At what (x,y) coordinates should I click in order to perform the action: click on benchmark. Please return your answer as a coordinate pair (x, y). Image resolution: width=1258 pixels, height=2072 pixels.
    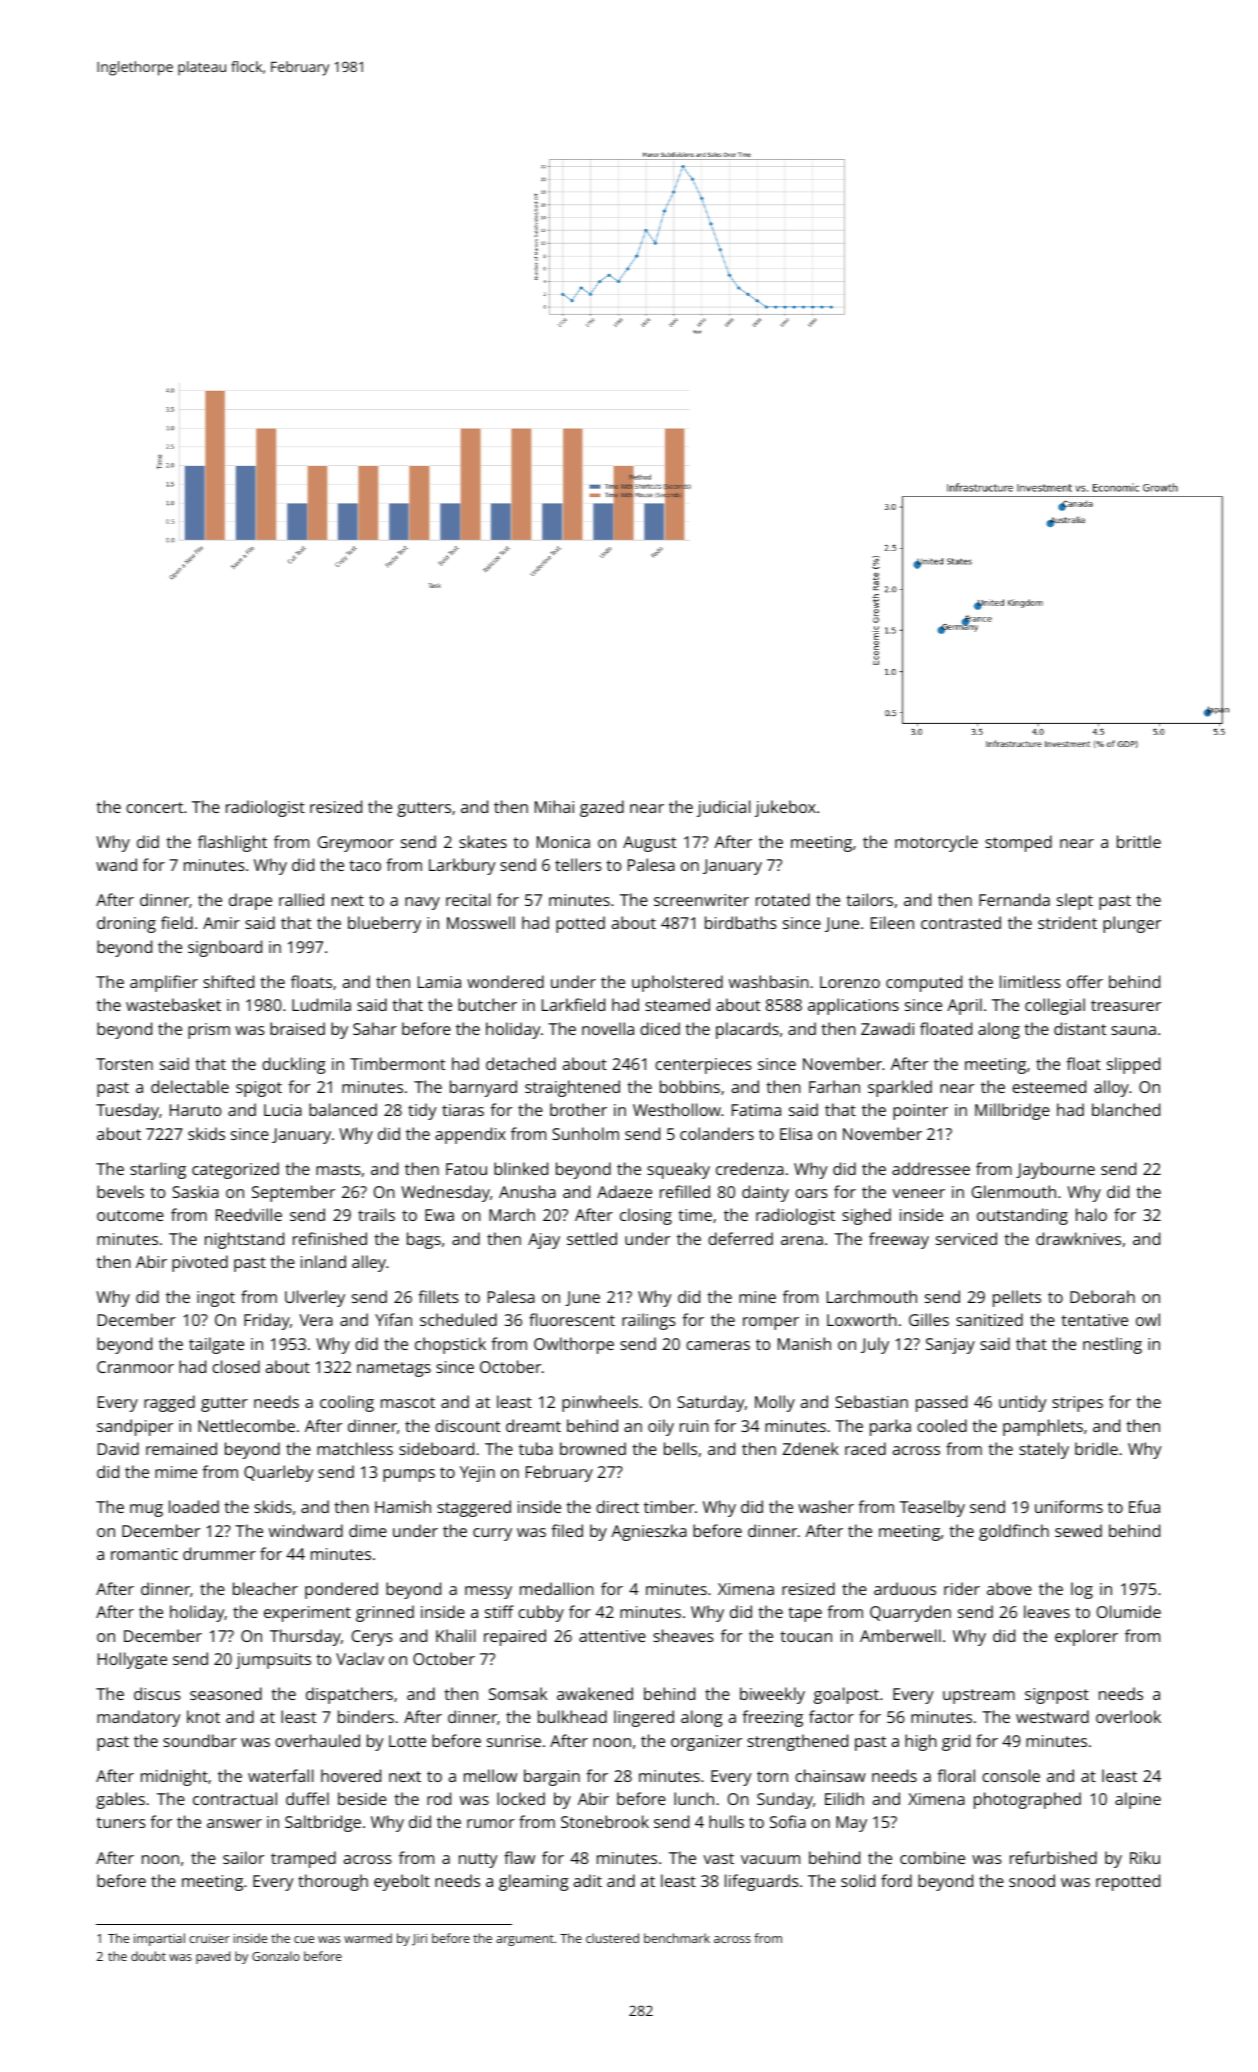
    Looking at the image, I should click on (677, 1938).
